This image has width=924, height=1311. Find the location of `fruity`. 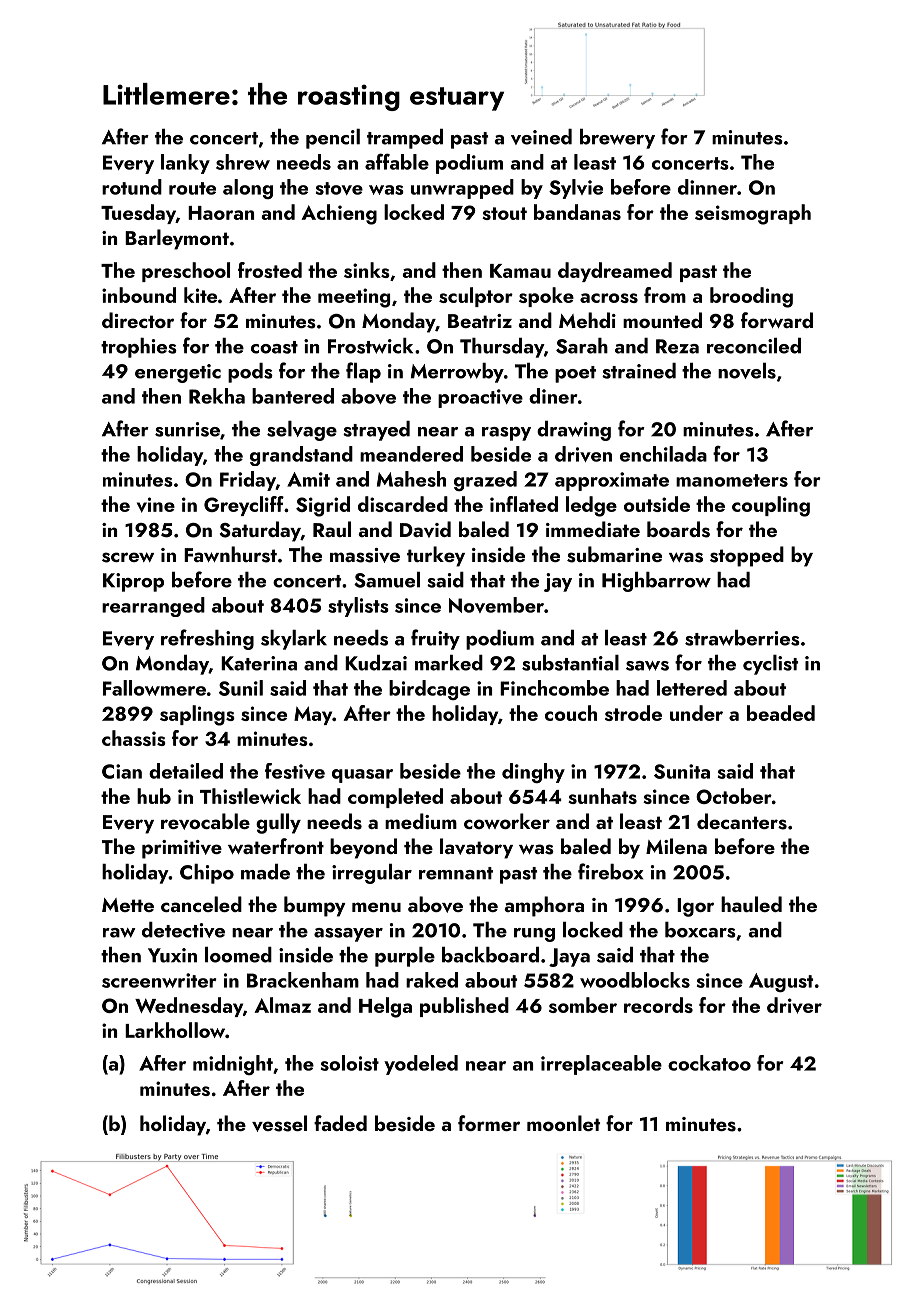

fruity is located at coordinates (435, 639).
